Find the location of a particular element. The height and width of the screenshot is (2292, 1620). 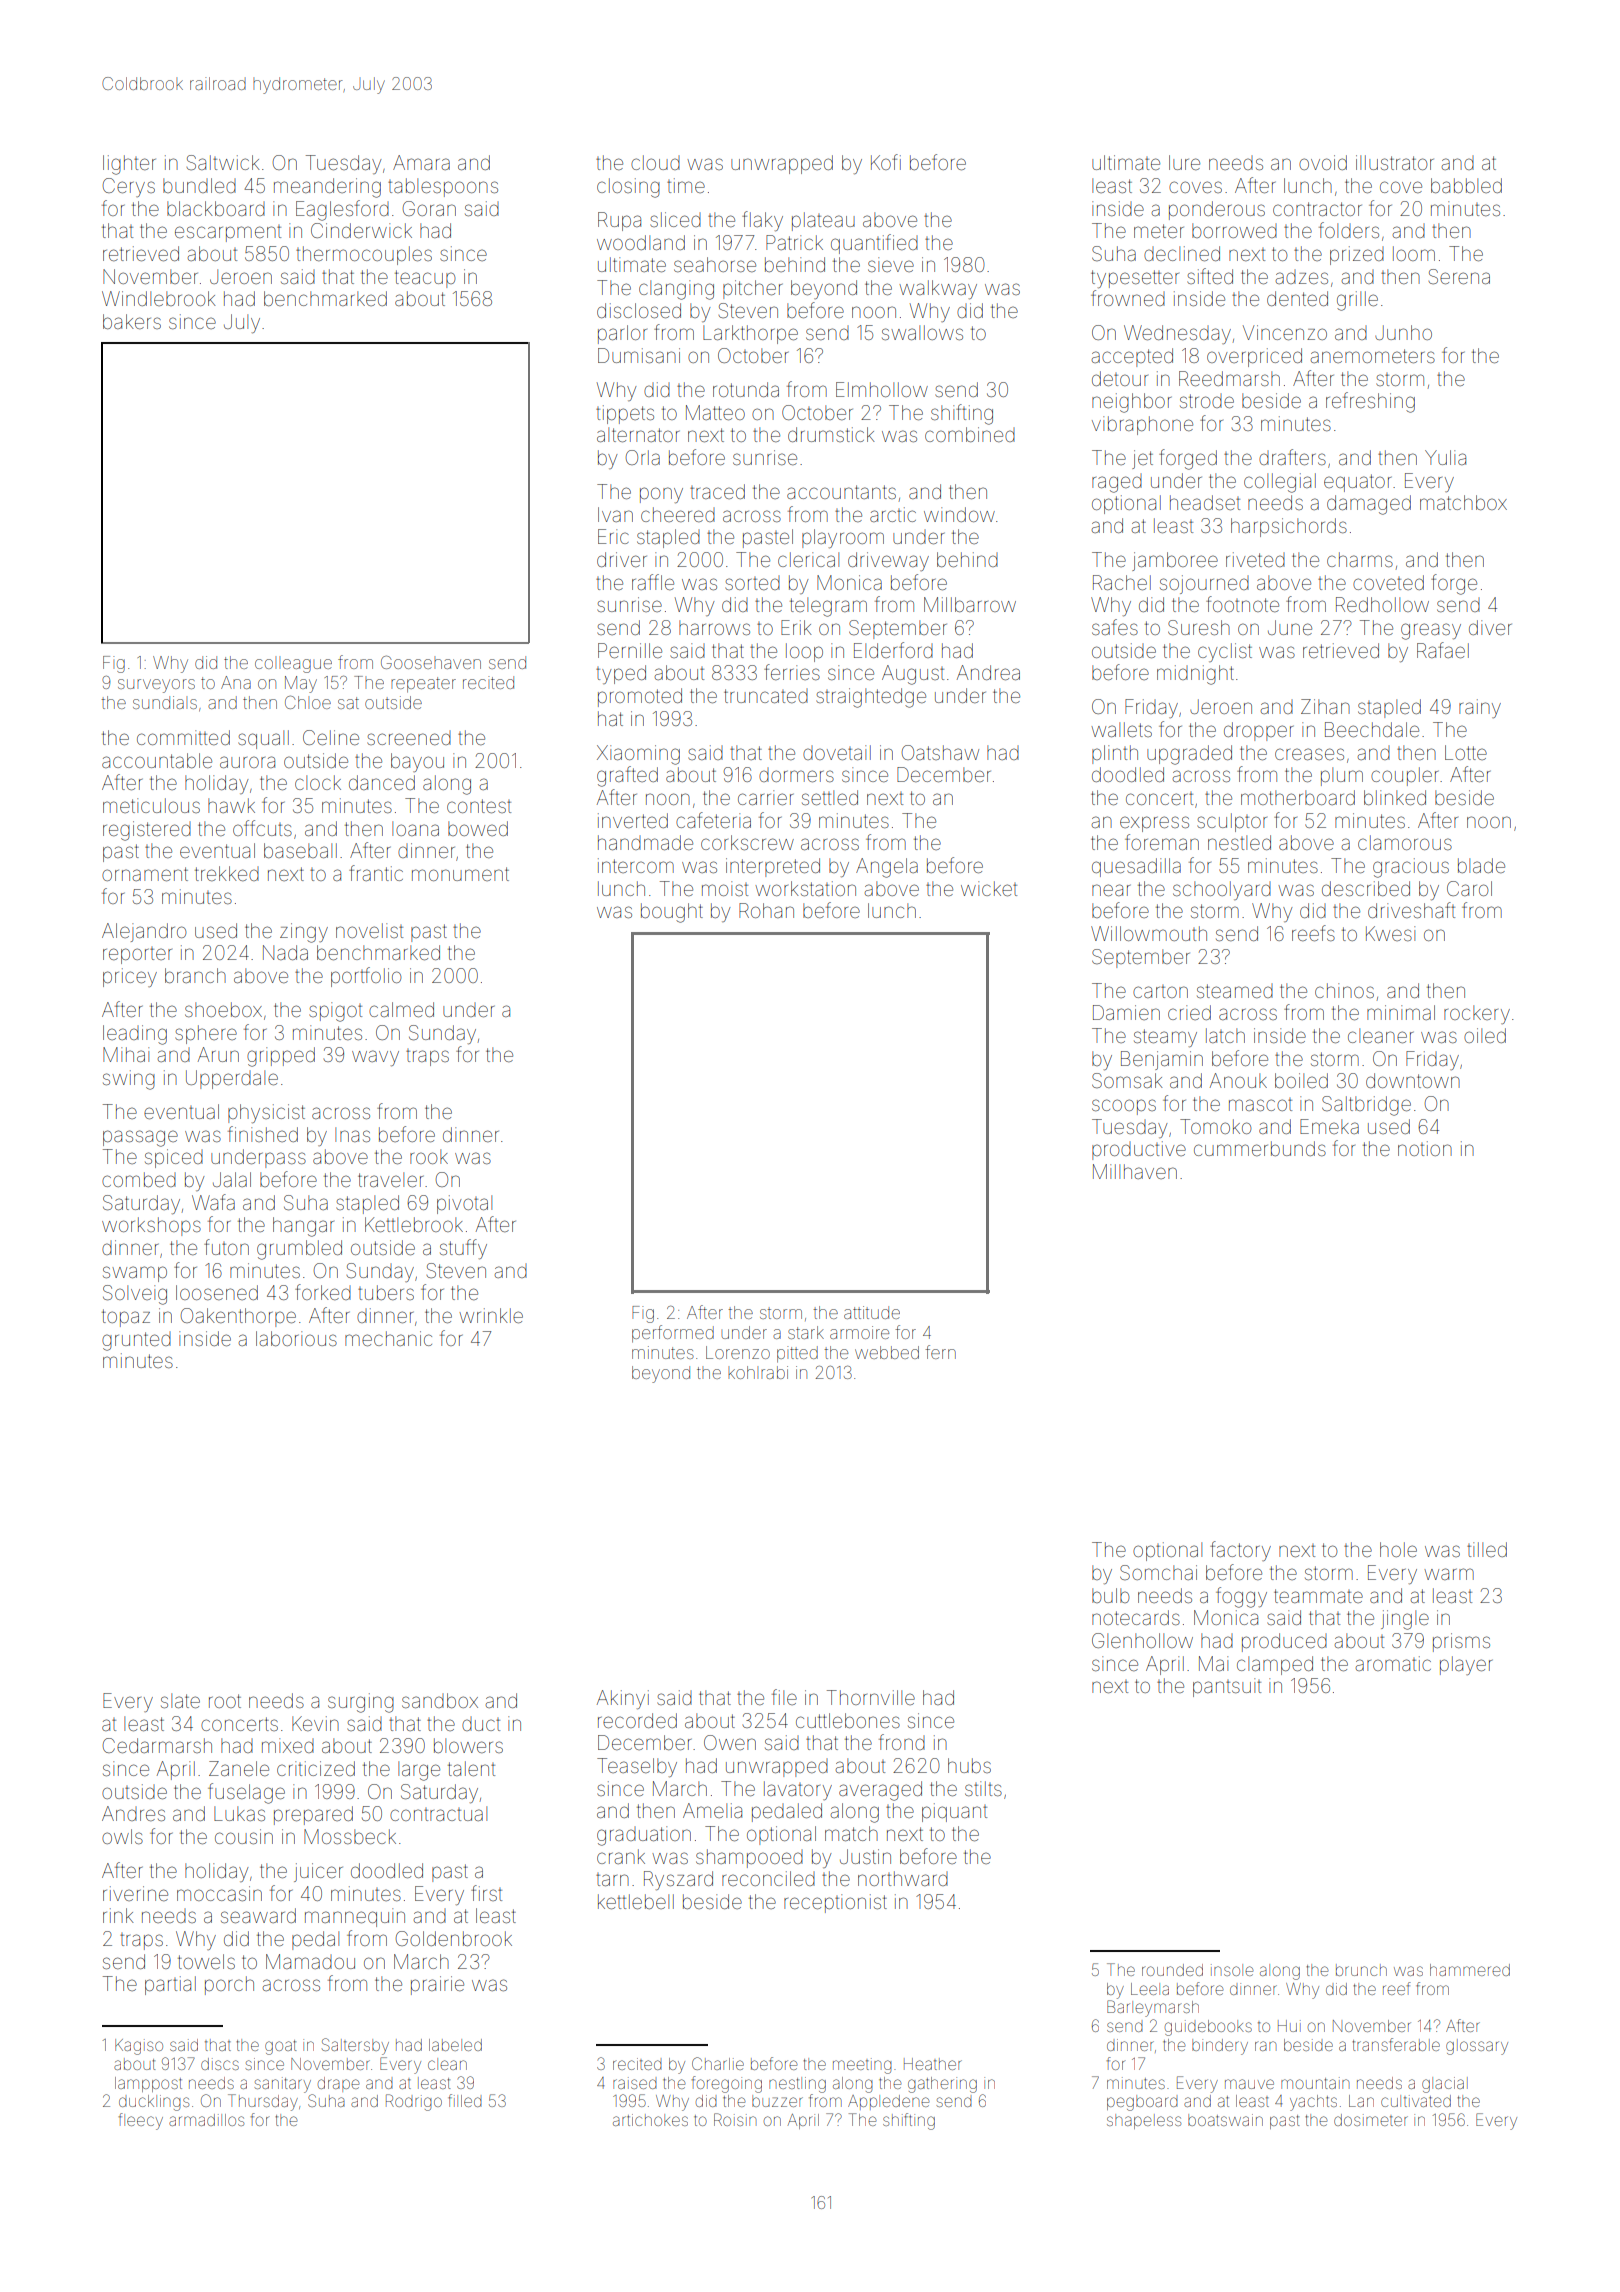

factory is located at coordinates (1240, 1551).
